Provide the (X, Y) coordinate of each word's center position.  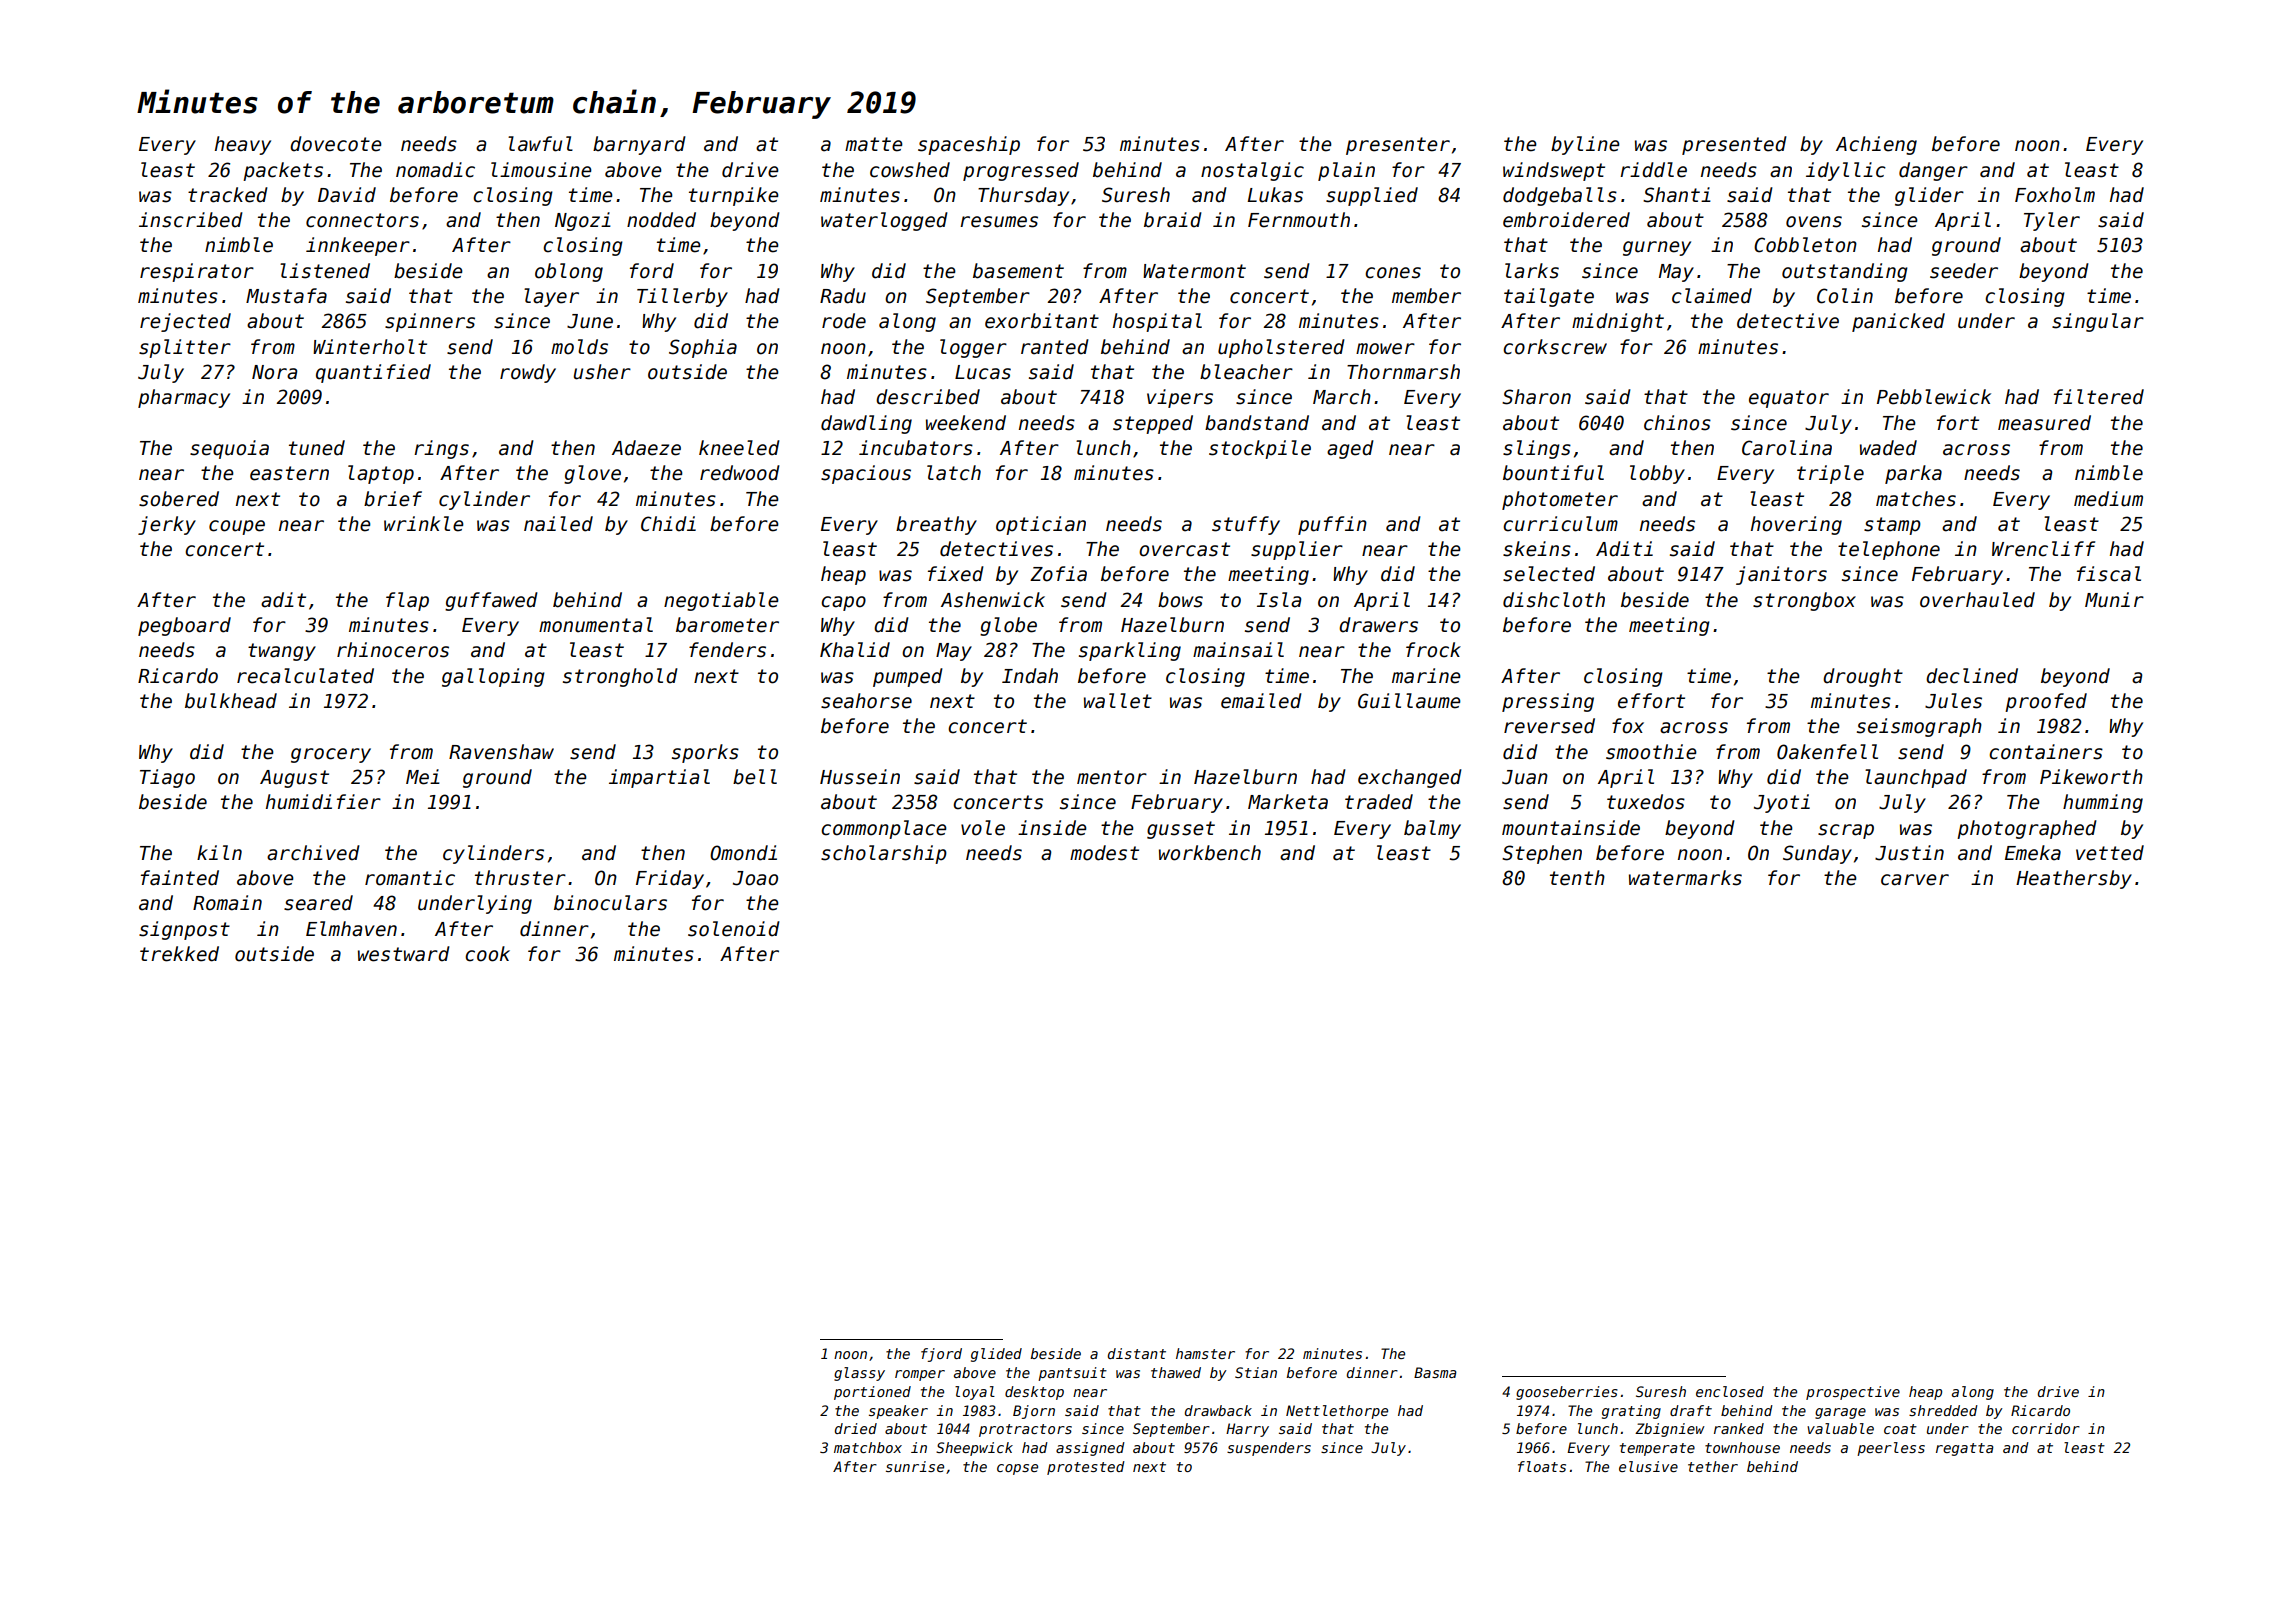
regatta (1965, 1449)
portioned (872, 1393)
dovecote (336, 144)
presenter (1398, 146)
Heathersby (2074, 879)
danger (1933, 171)
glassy (859, 1374)
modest (1104, 853)
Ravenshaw (501, 752)
